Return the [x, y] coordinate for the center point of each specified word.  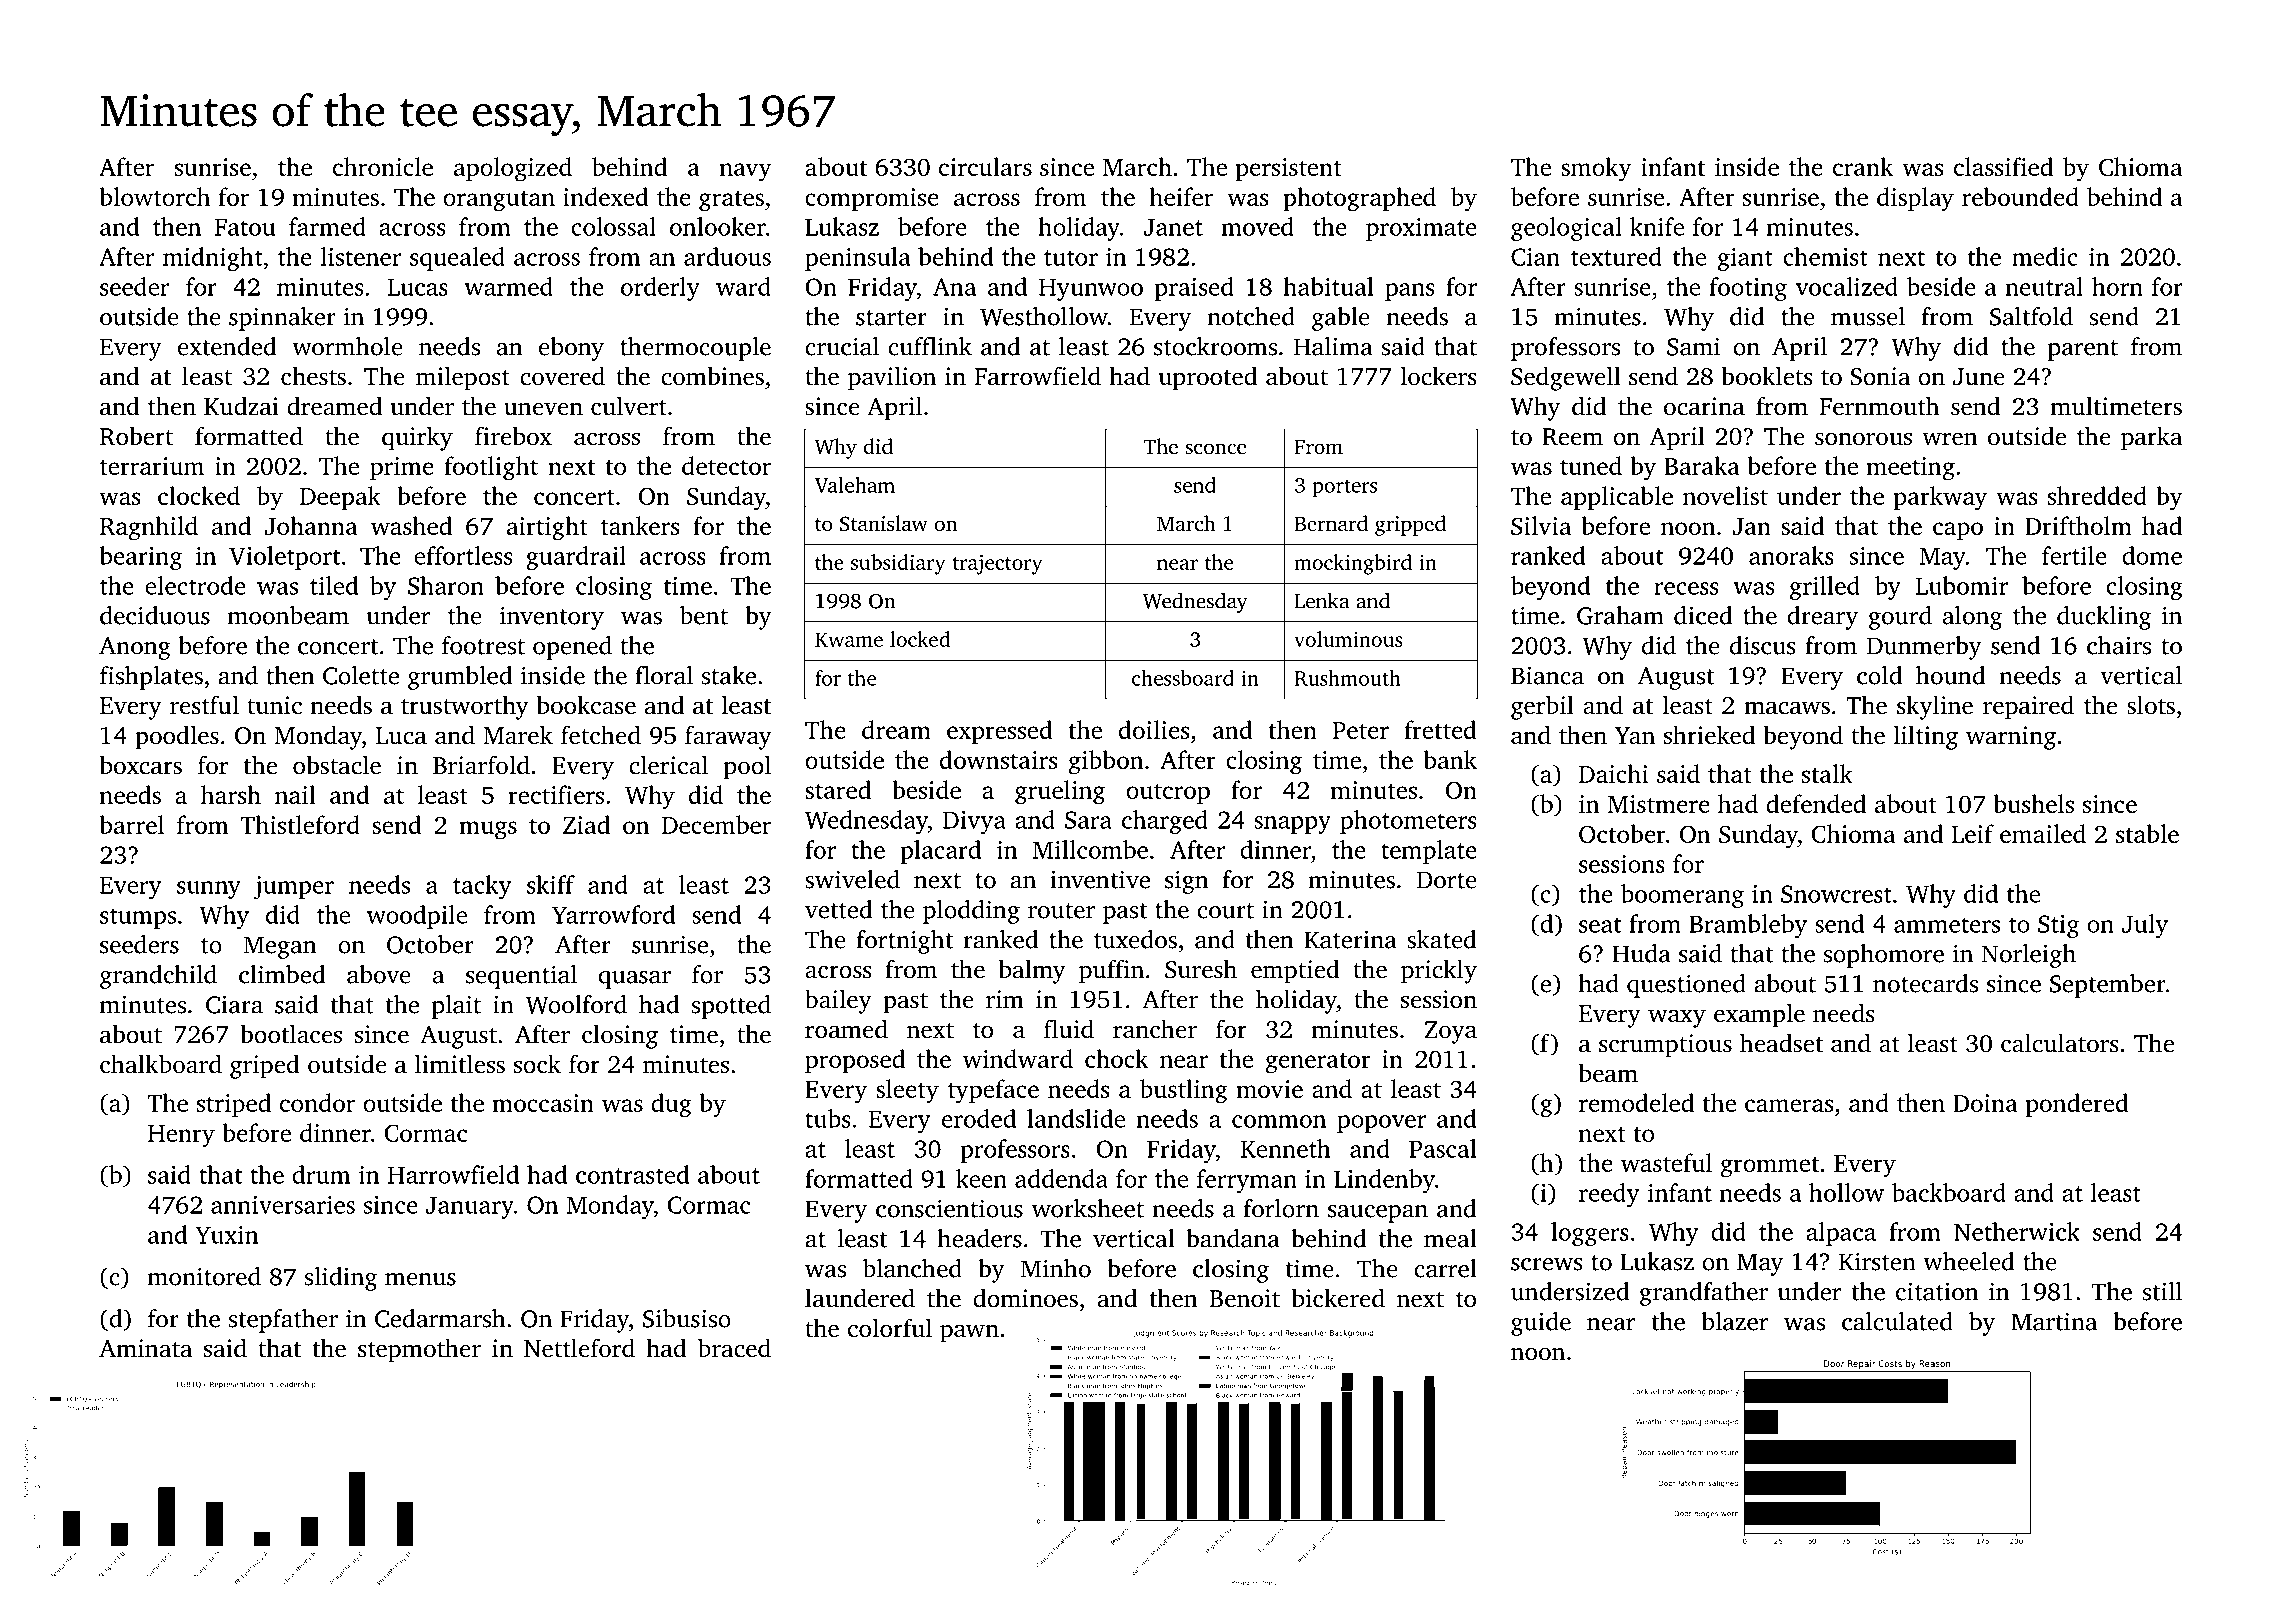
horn [2117, 286]
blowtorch [154, 196]
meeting [1911, 469]
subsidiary [898, 564]
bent [704, 615]
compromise [872, 199]
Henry [181, 1136]
